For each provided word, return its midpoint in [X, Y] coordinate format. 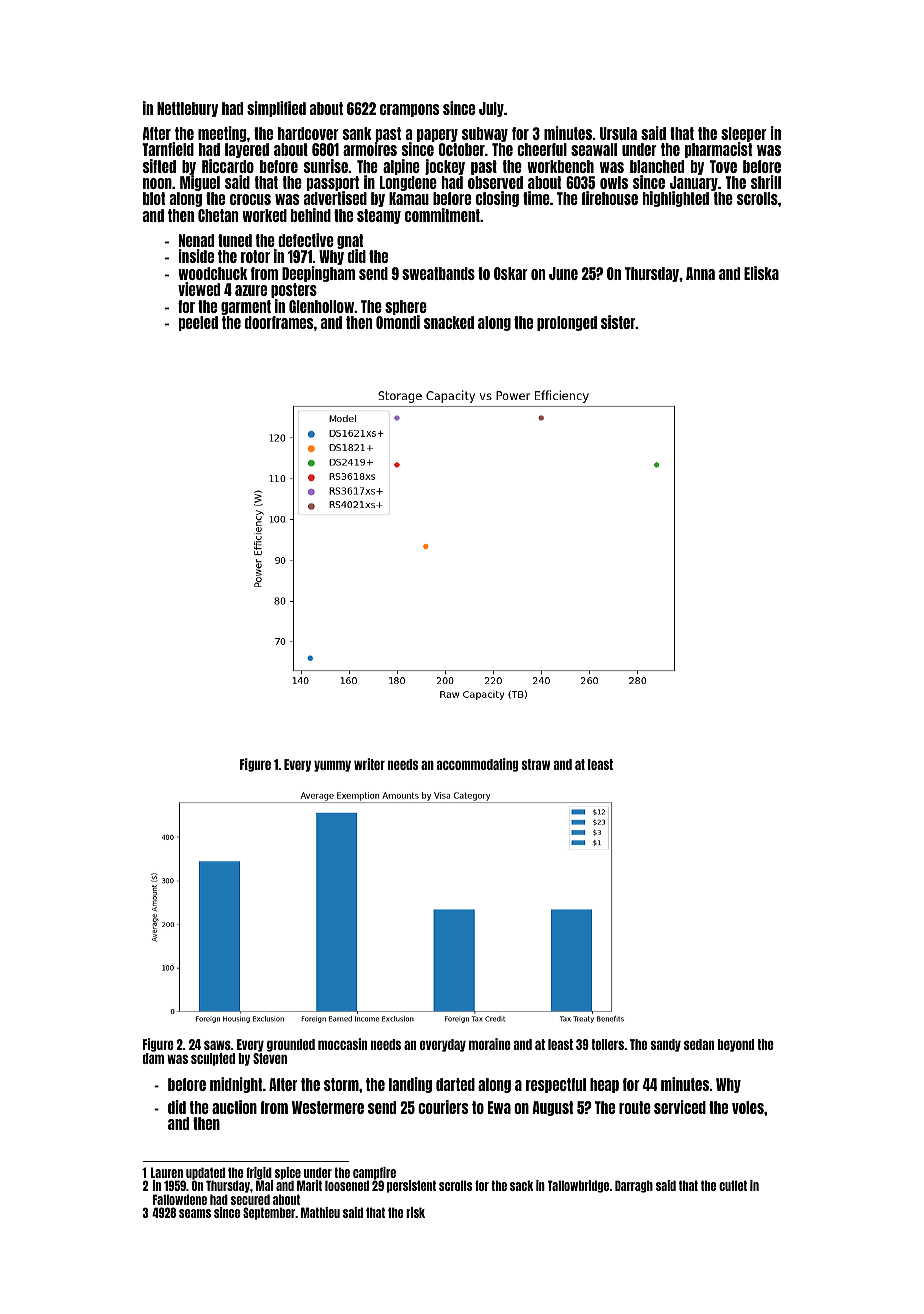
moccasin [342, 1044]
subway [485, 134]
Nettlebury [187, 109]
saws [217, 1045]
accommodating [477, 765]
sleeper [744, 134]
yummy [332, 766]
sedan [699, 1044]
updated [205, 1174]
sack [521, 1185]
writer [369, 764]
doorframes [279, 322]
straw [536, 764]
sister [618, 322]
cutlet [733, 1185]
